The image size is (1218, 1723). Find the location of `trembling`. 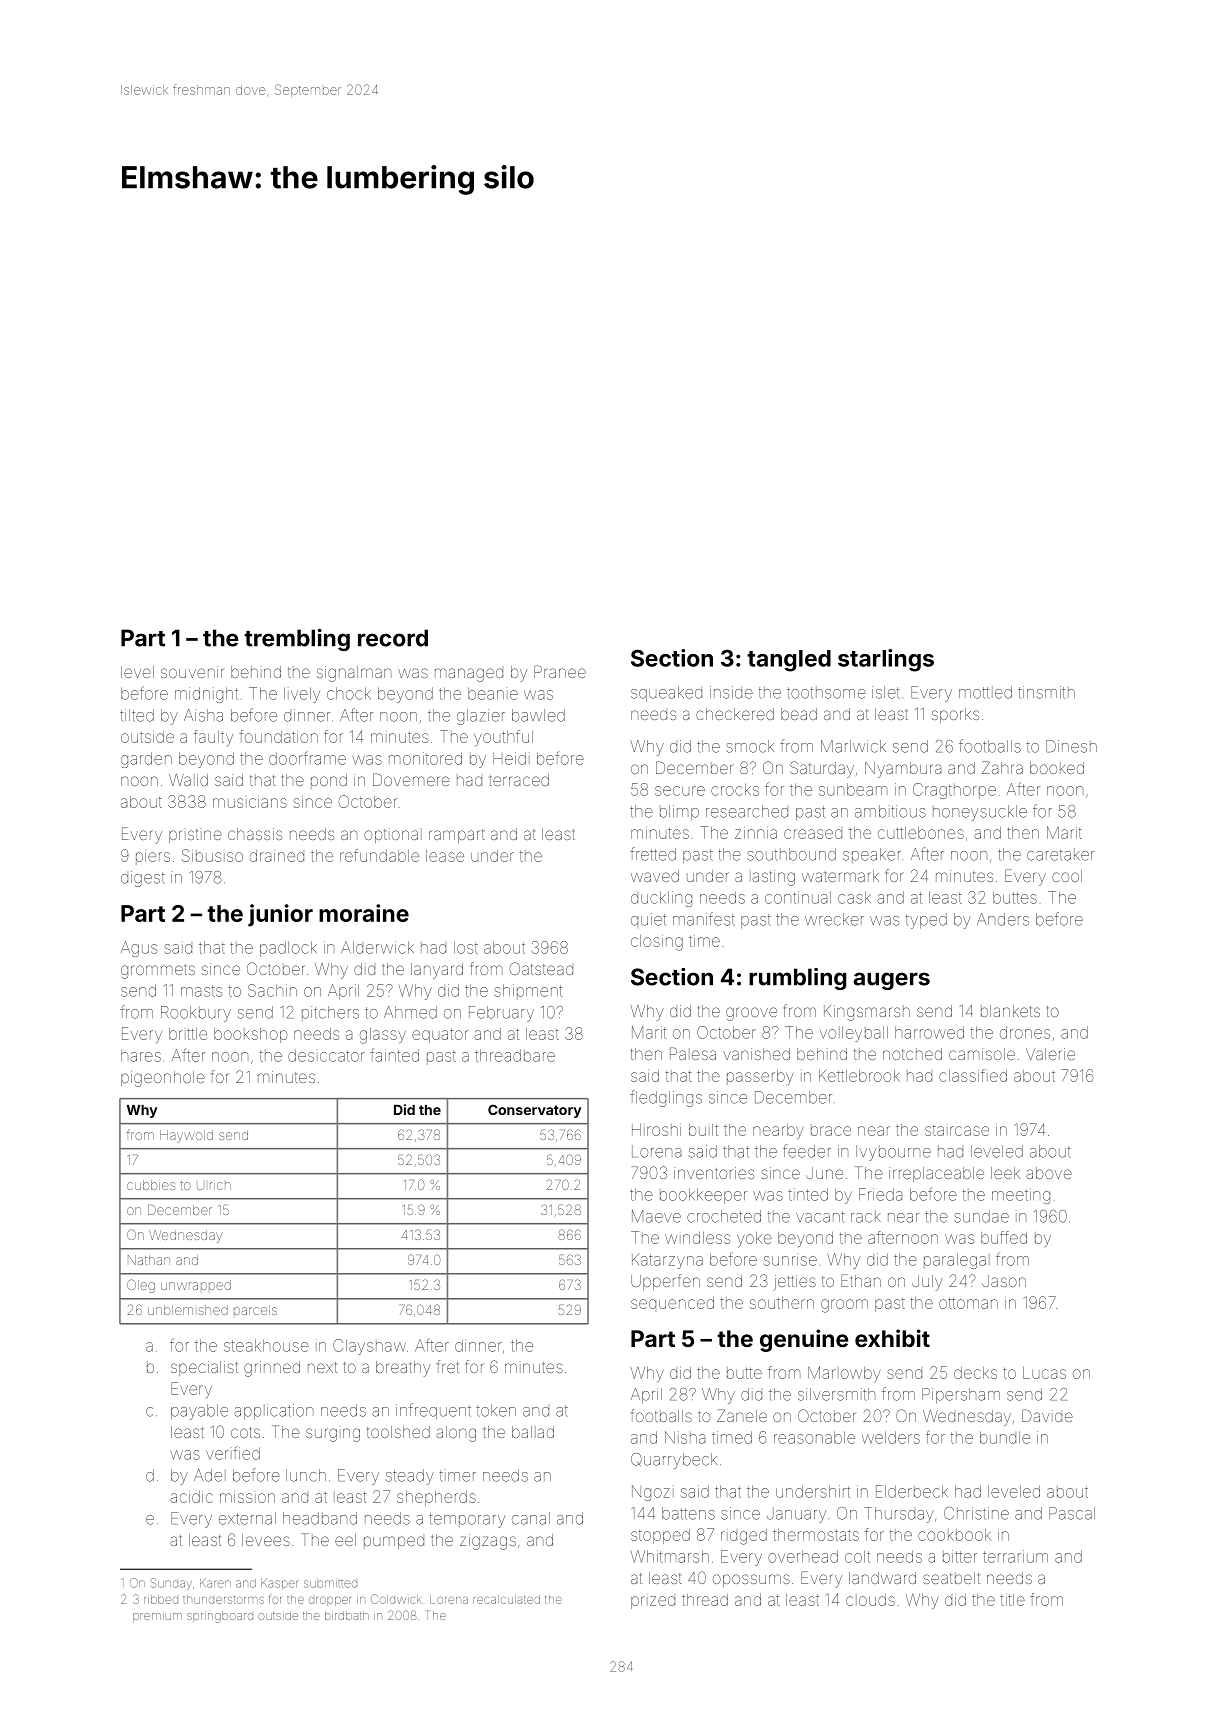

trembling is located at coordinates (297, 640).
